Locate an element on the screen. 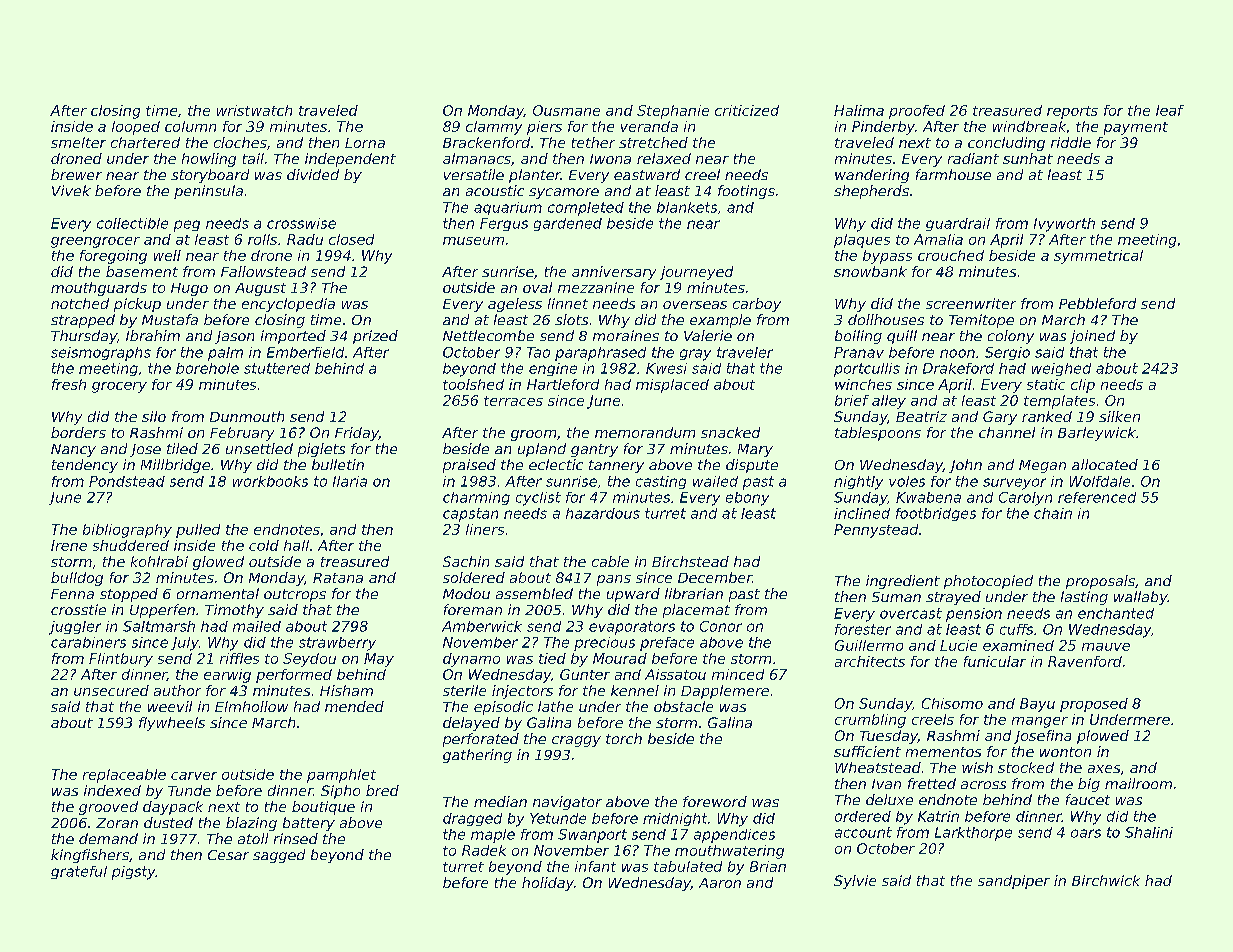 The image size is (1233, 952). column is located at coordinates (190, 126).
